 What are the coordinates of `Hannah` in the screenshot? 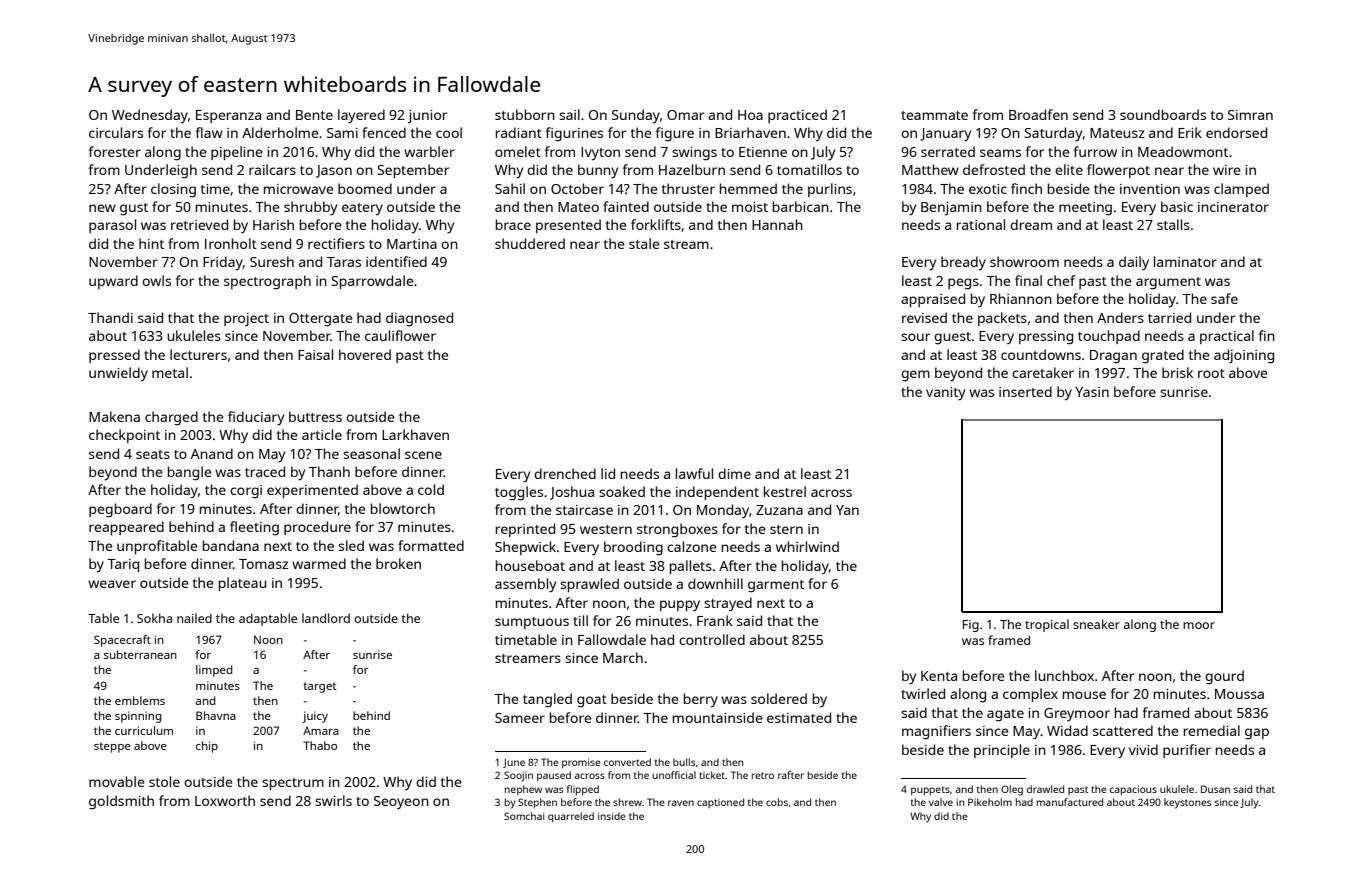 It's located at (777, 224).
